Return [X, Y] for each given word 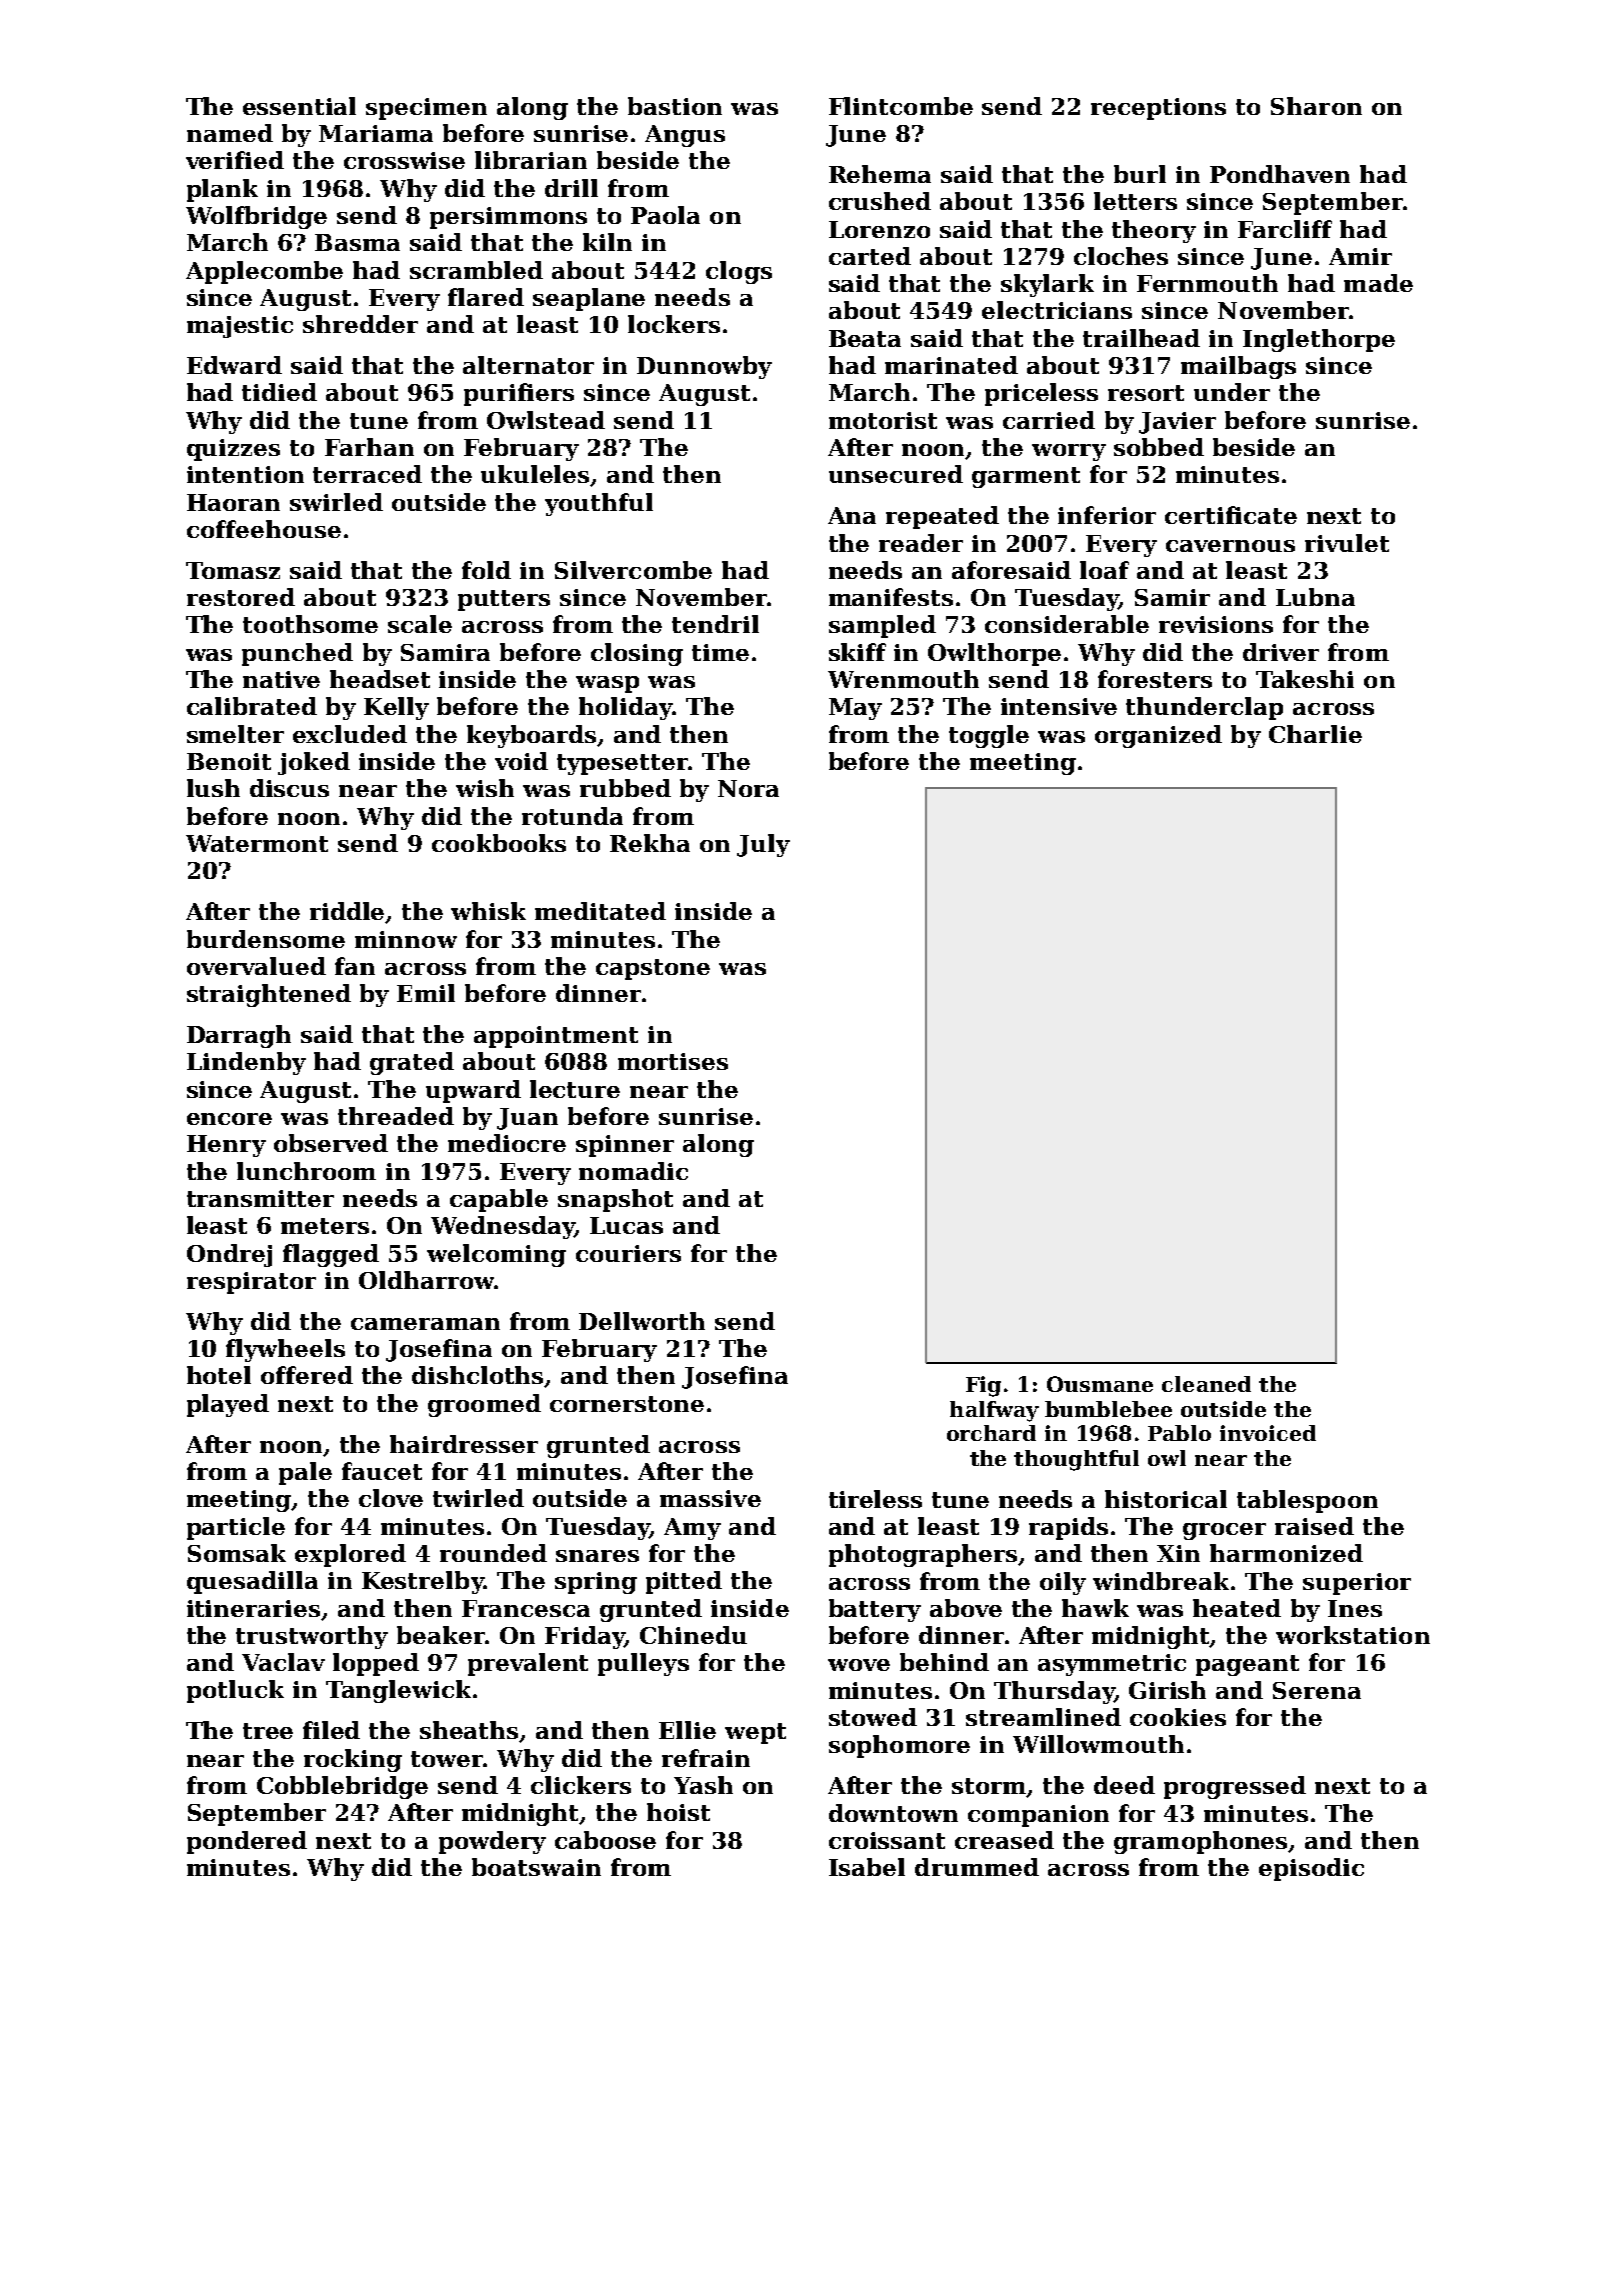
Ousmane [1100, 1384]
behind [944, 1662]
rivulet [1347, 543]
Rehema [880, 174]
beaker [441, 1635]
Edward [234, 365]
